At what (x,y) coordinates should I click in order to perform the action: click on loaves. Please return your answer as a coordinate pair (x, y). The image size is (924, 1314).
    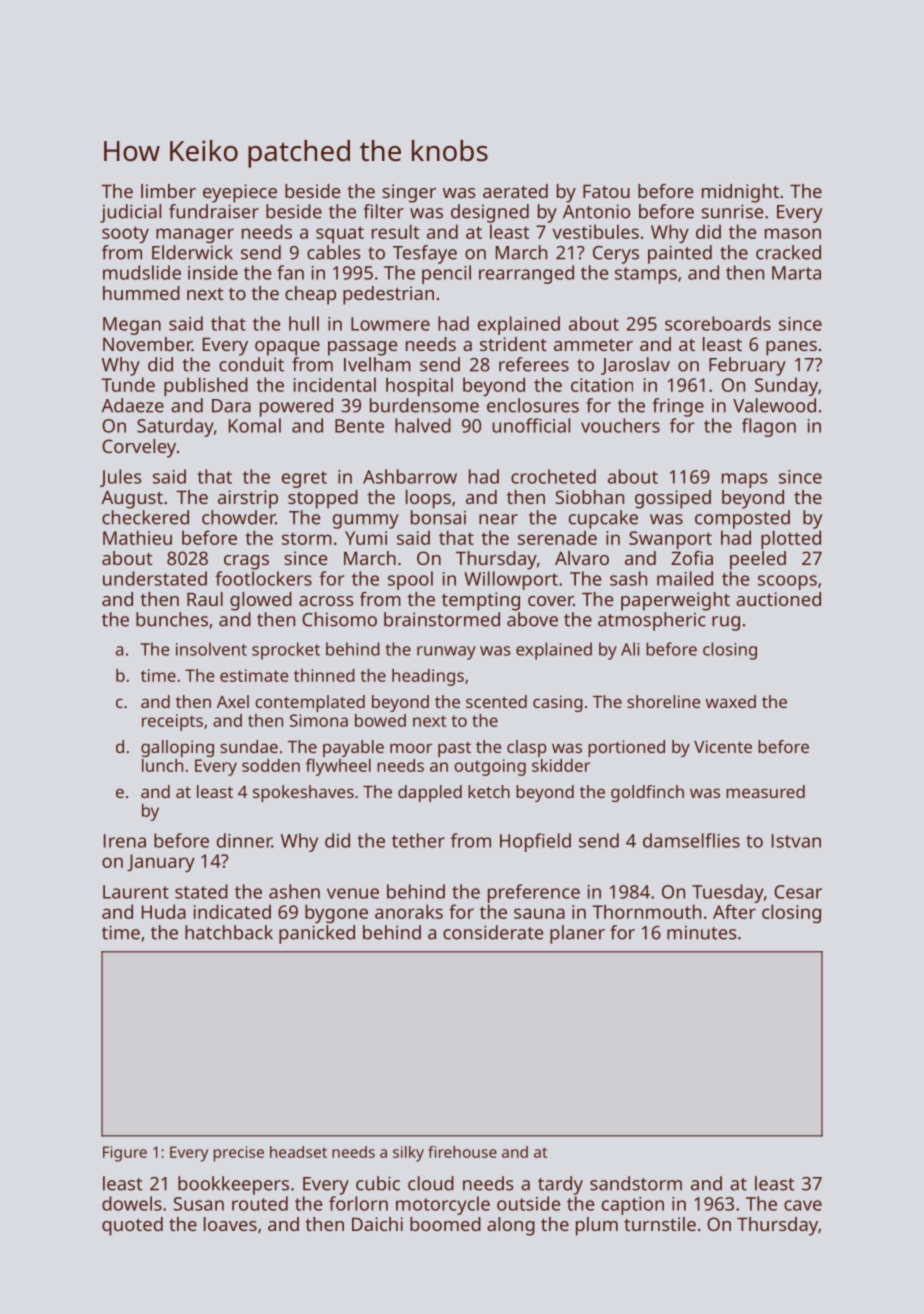
    Looking at the image, I should click on (230, 1224).
